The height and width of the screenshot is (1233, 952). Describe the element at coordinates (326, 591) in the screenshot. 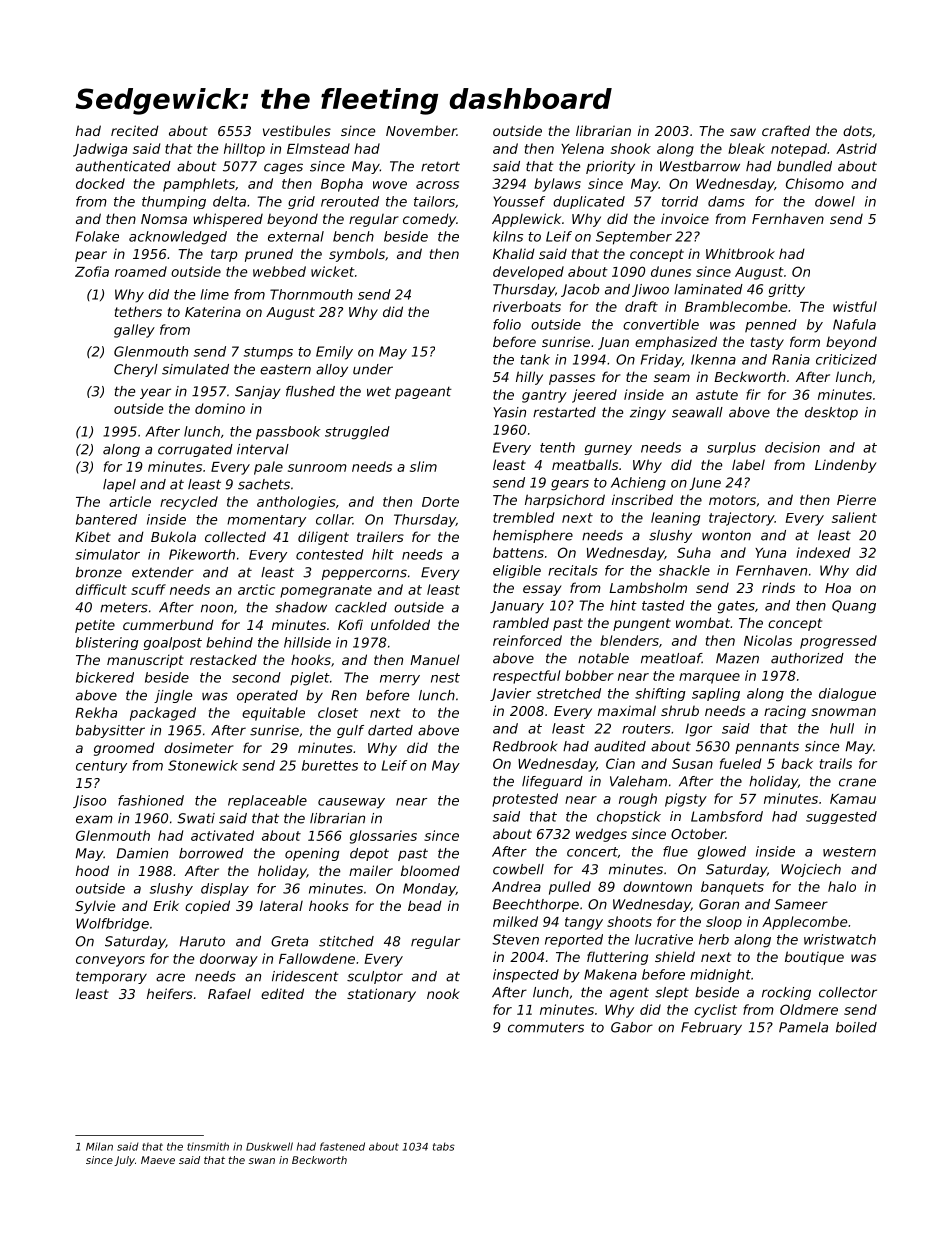

I see `pomegranate` at that location.
